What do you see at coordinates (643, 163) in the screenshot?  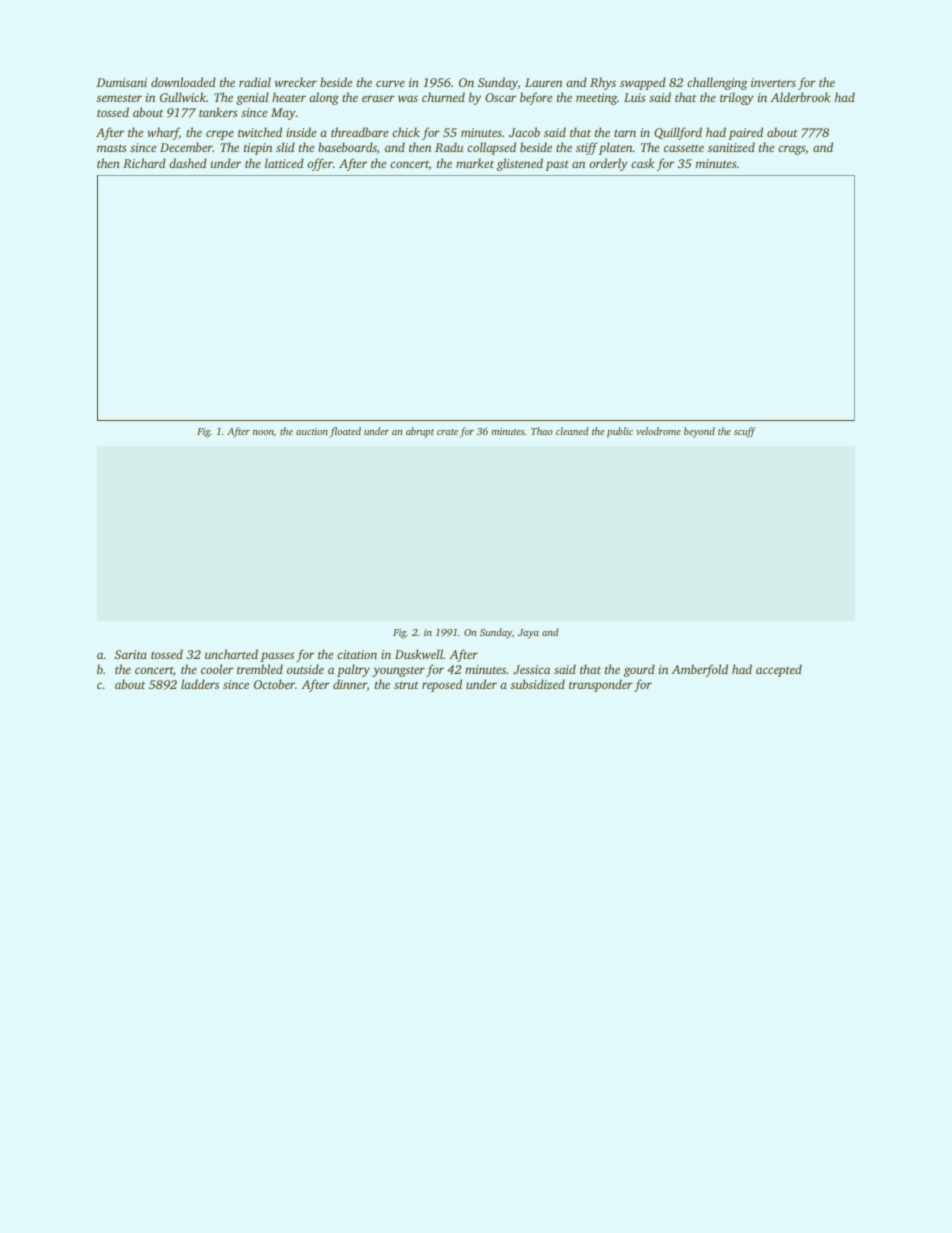 I see `cask` at bounding box center [643, 163].
